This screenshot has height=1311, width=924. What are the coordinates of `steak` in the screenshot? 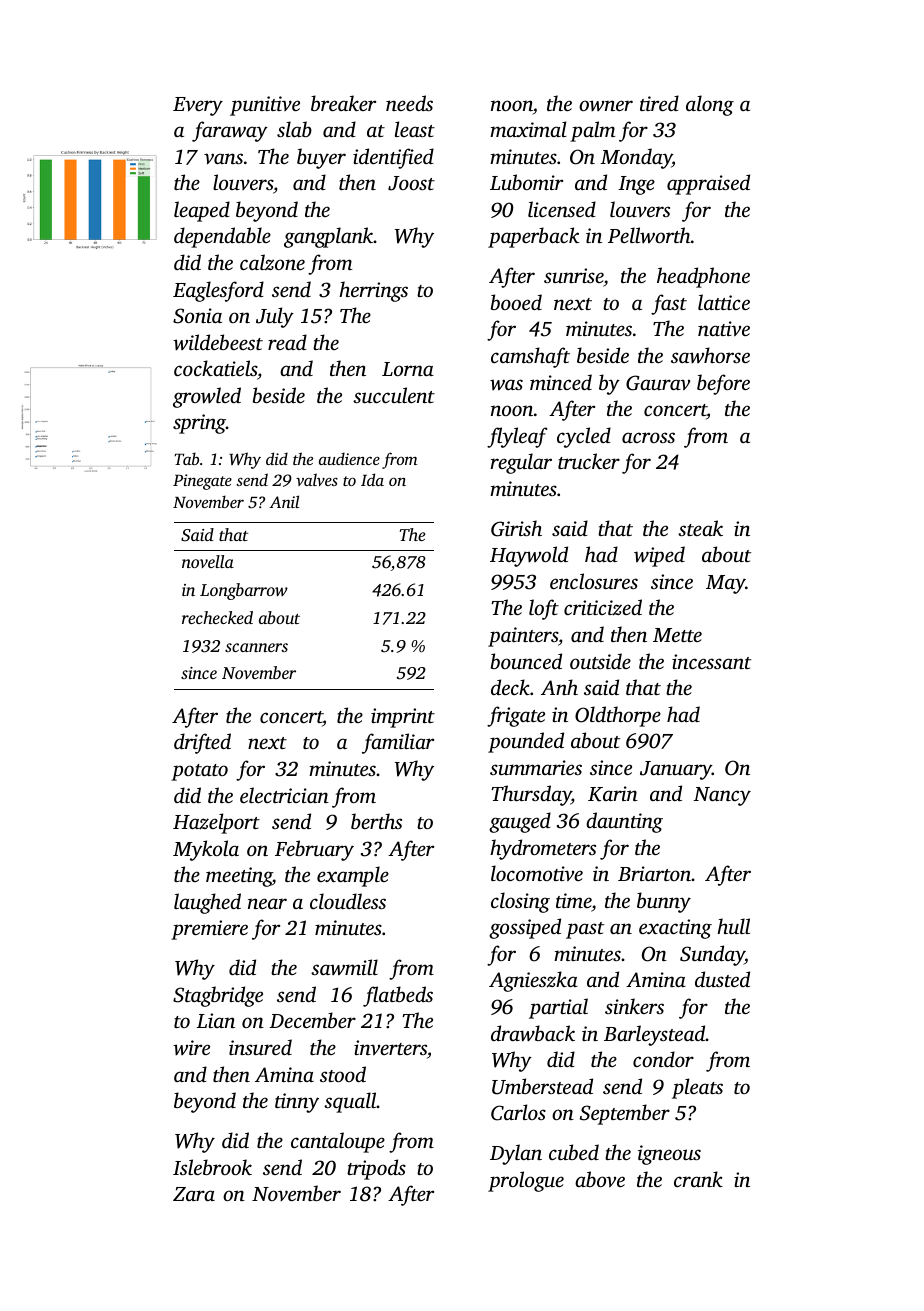 It's located at (700, 528).
